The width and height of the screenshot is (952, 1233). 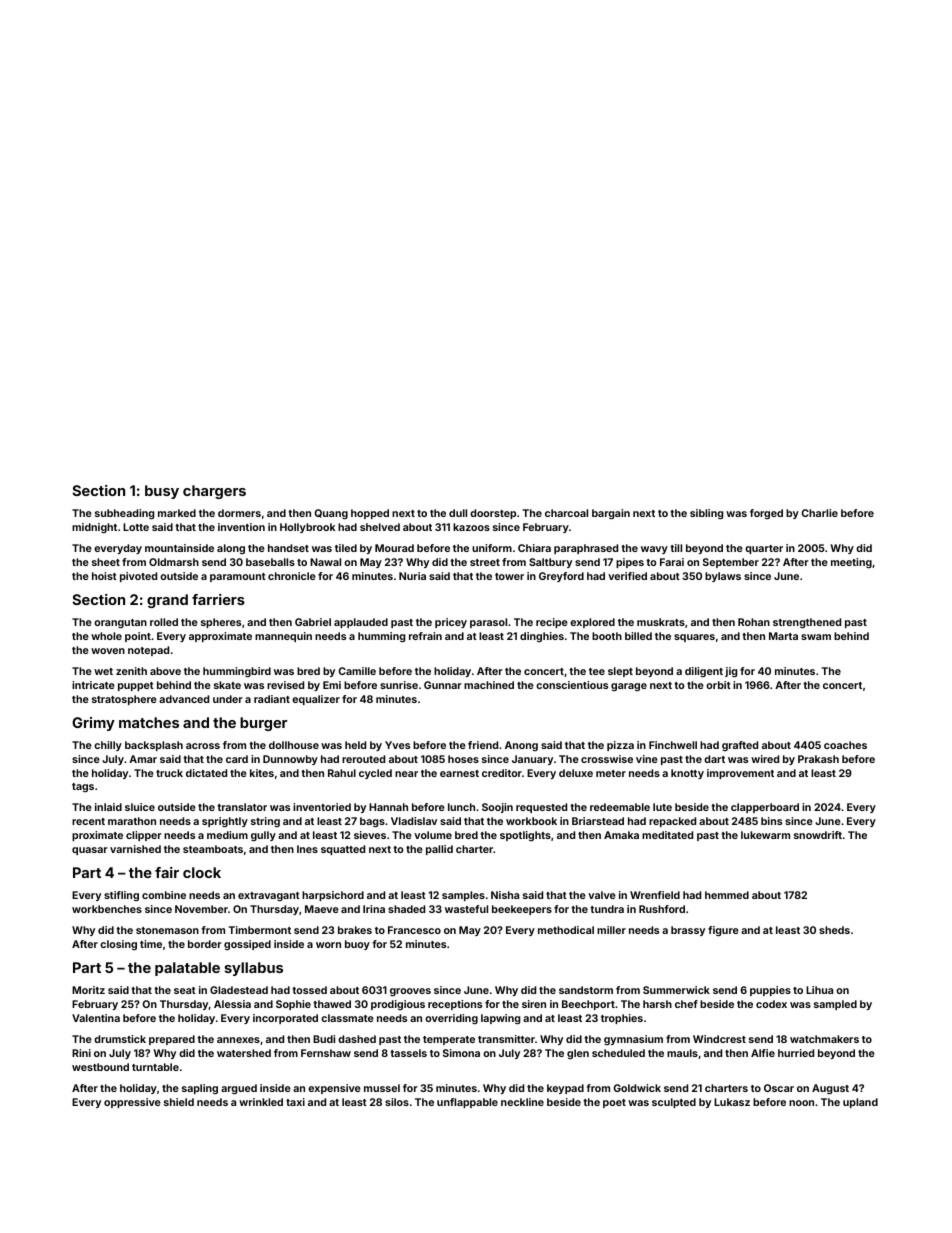 I want to click on above, so click(x=165, y=671).
